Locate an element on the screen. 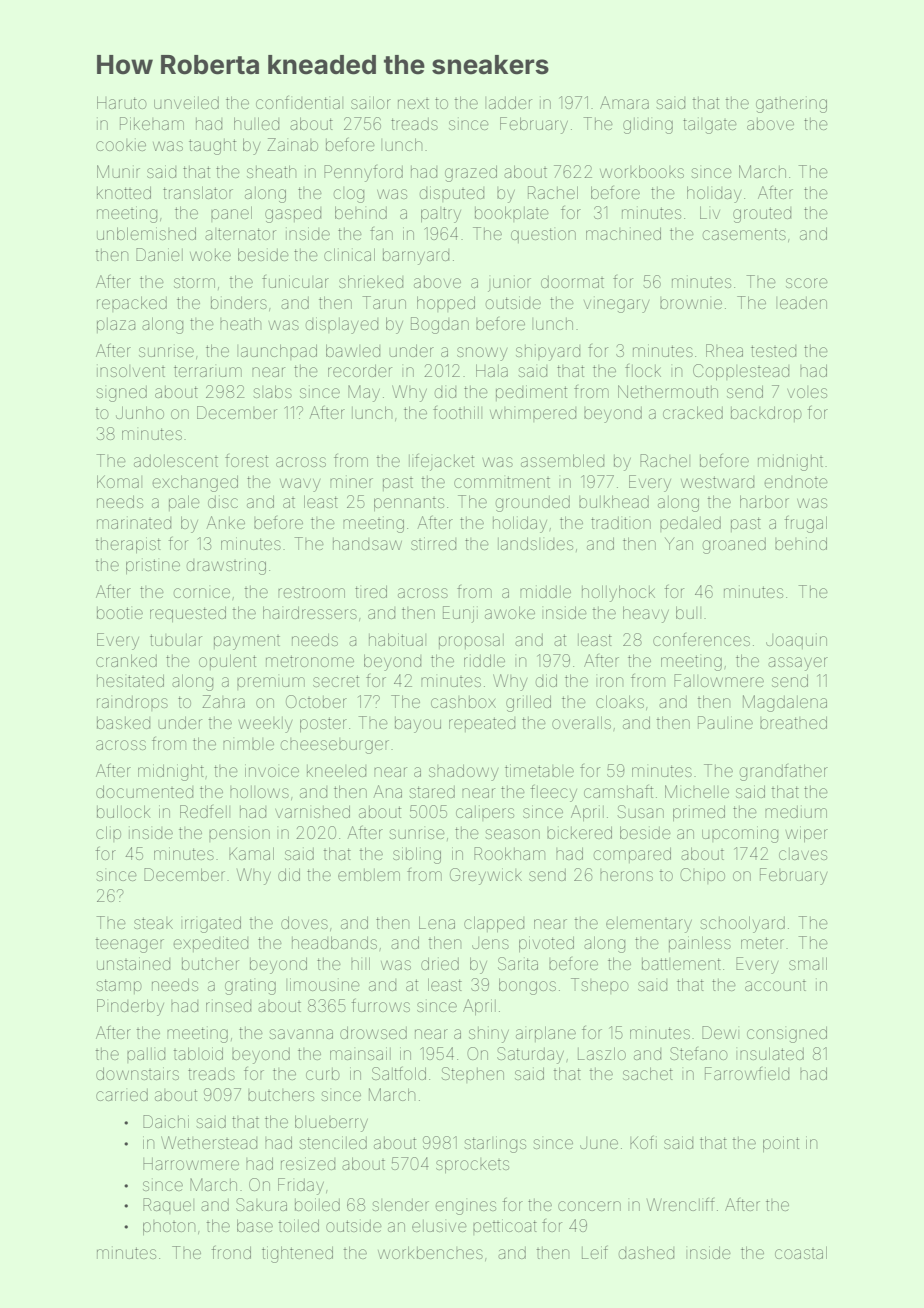 The height and width of the screenshot is (1308, 924). marinated is located at coordinates (134, 522).
